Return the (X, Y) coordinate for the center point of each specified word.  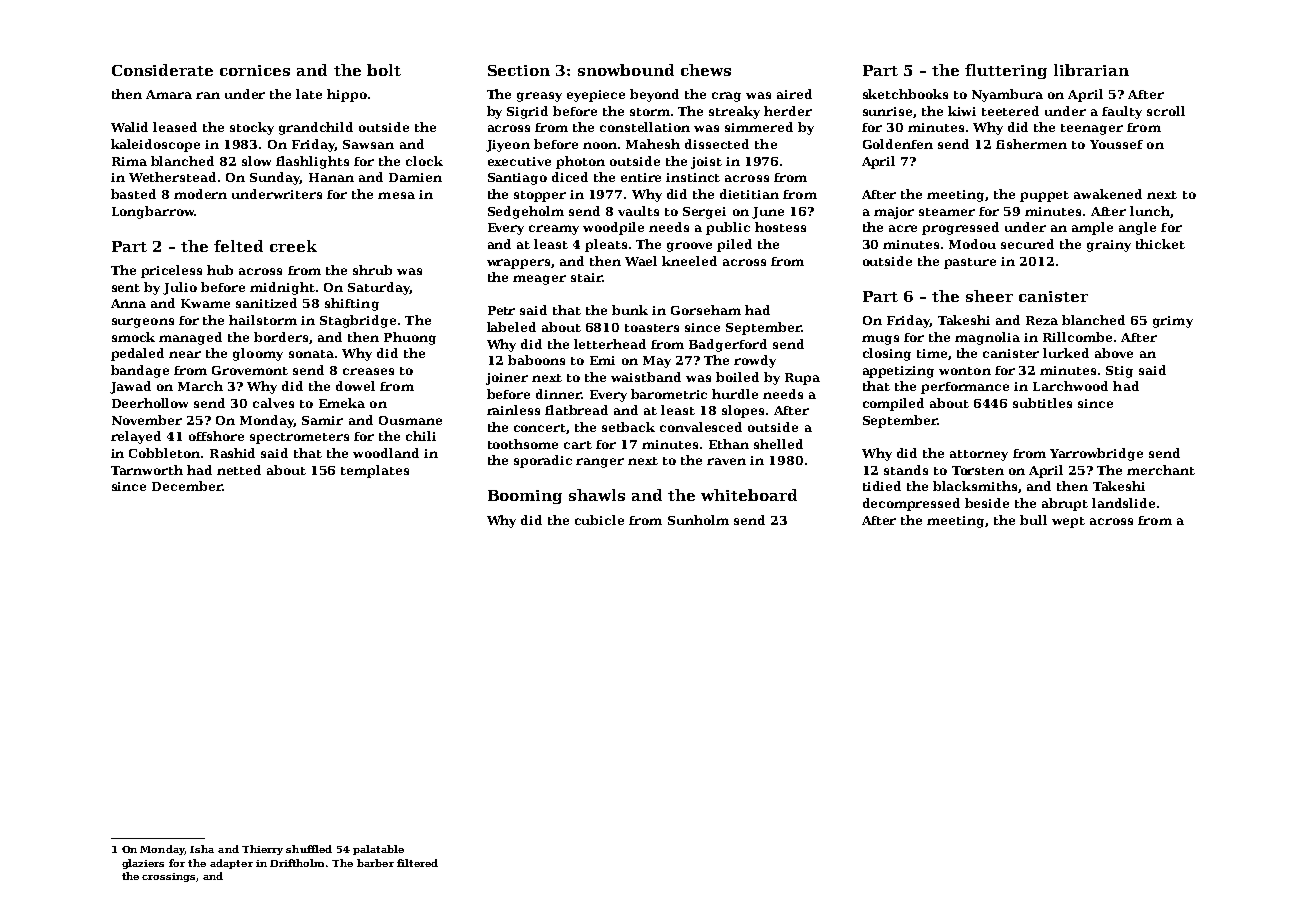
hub (220, 270)
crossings (168, 877)
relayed (136, 437)
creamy (554, 230)
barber (375, 863)
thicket (1160, 244)
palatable (378, 850)
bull (1033, 520)
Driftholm (297, 863)
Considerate (162, 70)
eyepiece (596, 96)
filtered (417, 863)
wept (1068, 522)
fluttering (1006, 71)
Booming (525, 497)
